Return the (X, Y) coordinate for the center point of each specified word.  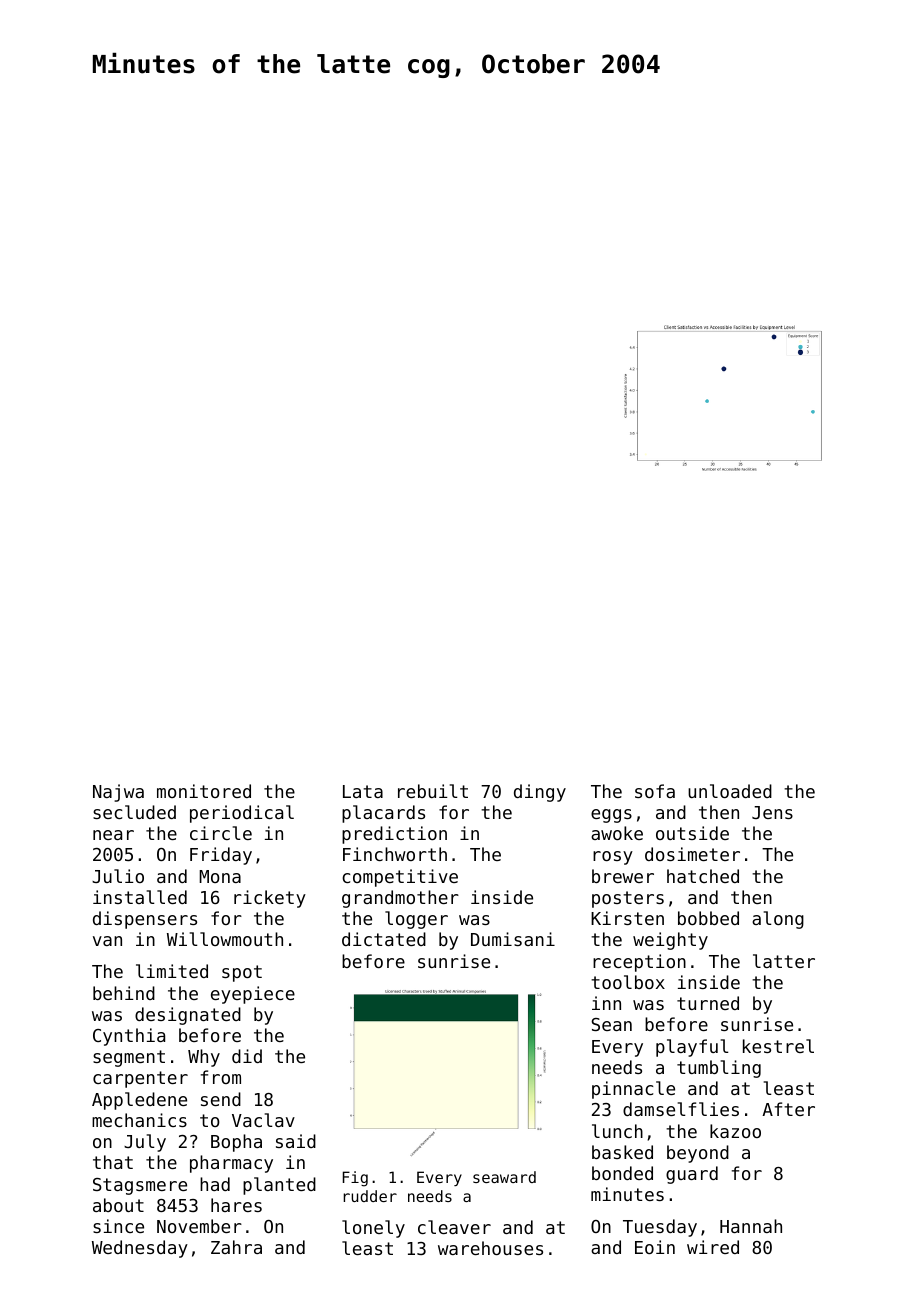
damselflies (681, 1109)
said (296, 1141)
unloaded (730, 791)
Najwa (118, 793)
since (118, 1226)
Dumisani (513, 939)
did (247, 1056)
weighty (670, 941)
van (107, 941)
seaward (504, 1177)
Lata (363, 791)
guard (692, 1175)
